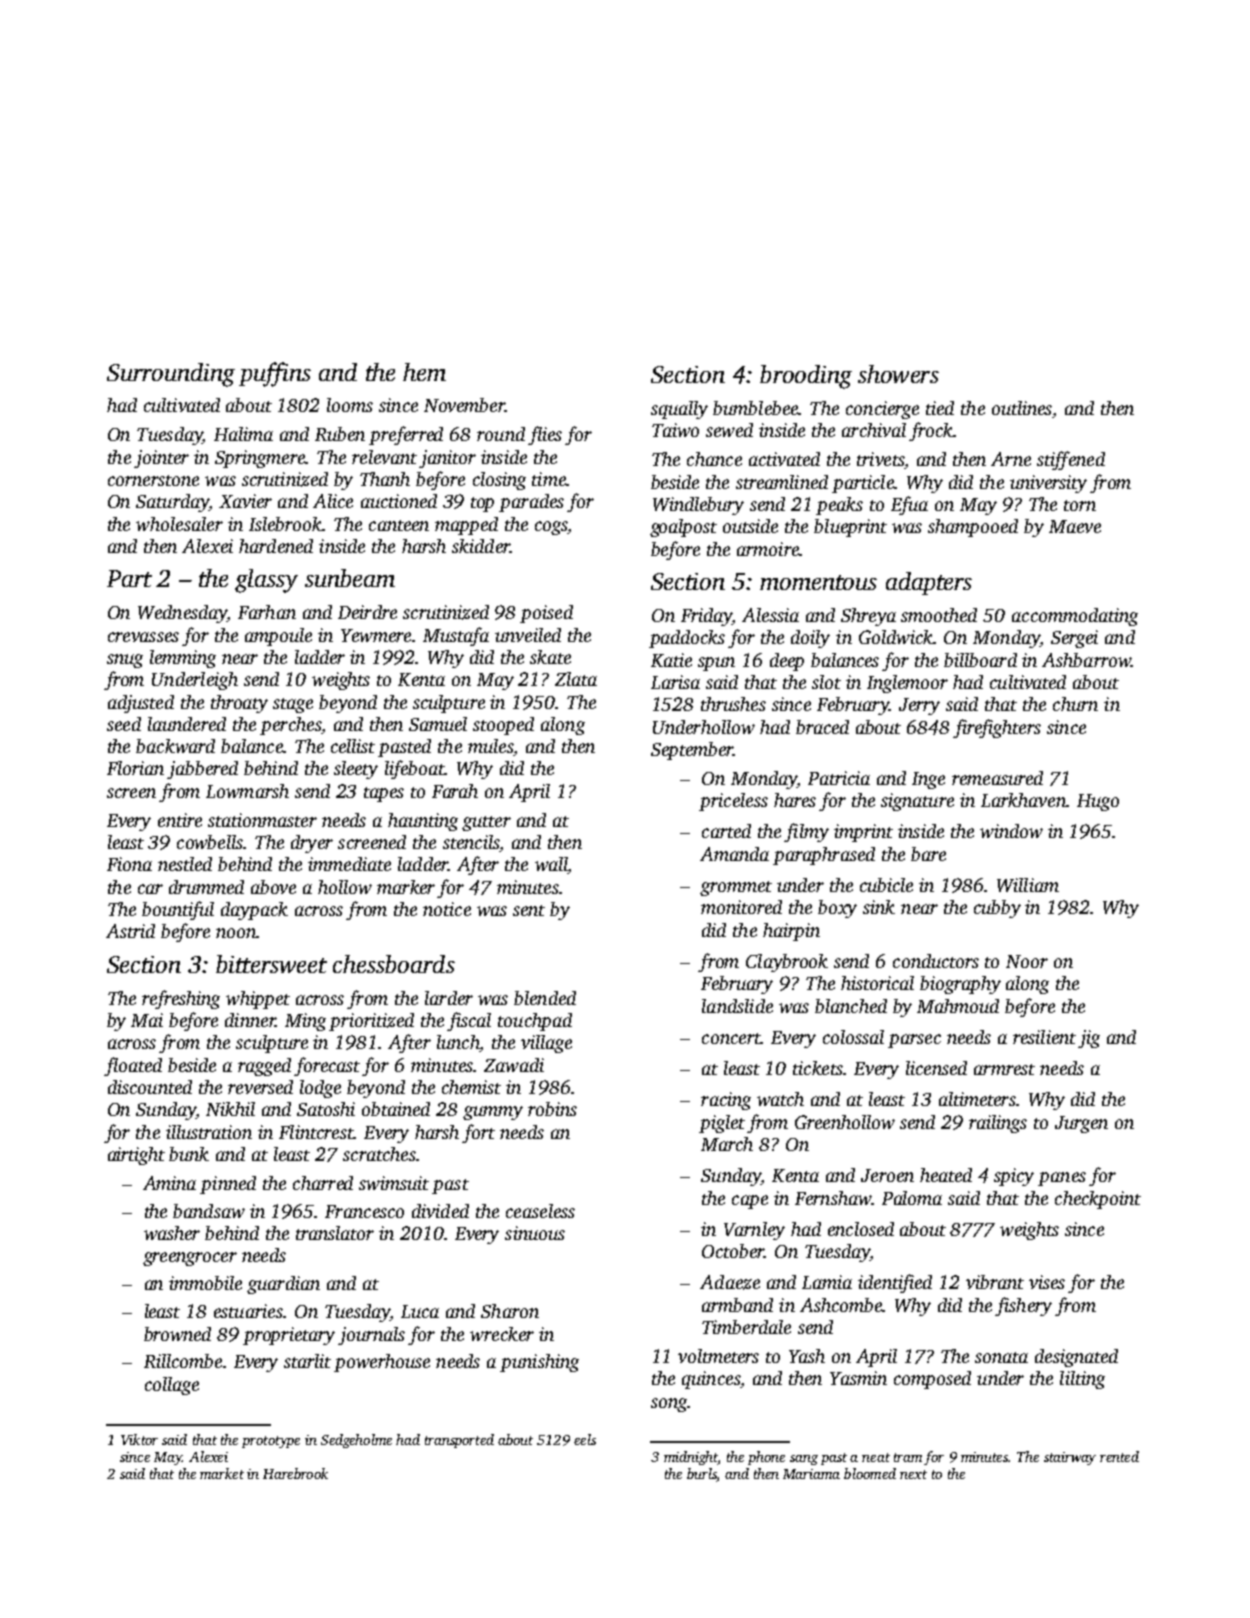 Image resolution: width=1250 pixels, height=1618 pixels. What do you see at coordinates (675, 682) in the page?
I see `Larisa` at bounding box center [675, 682].
